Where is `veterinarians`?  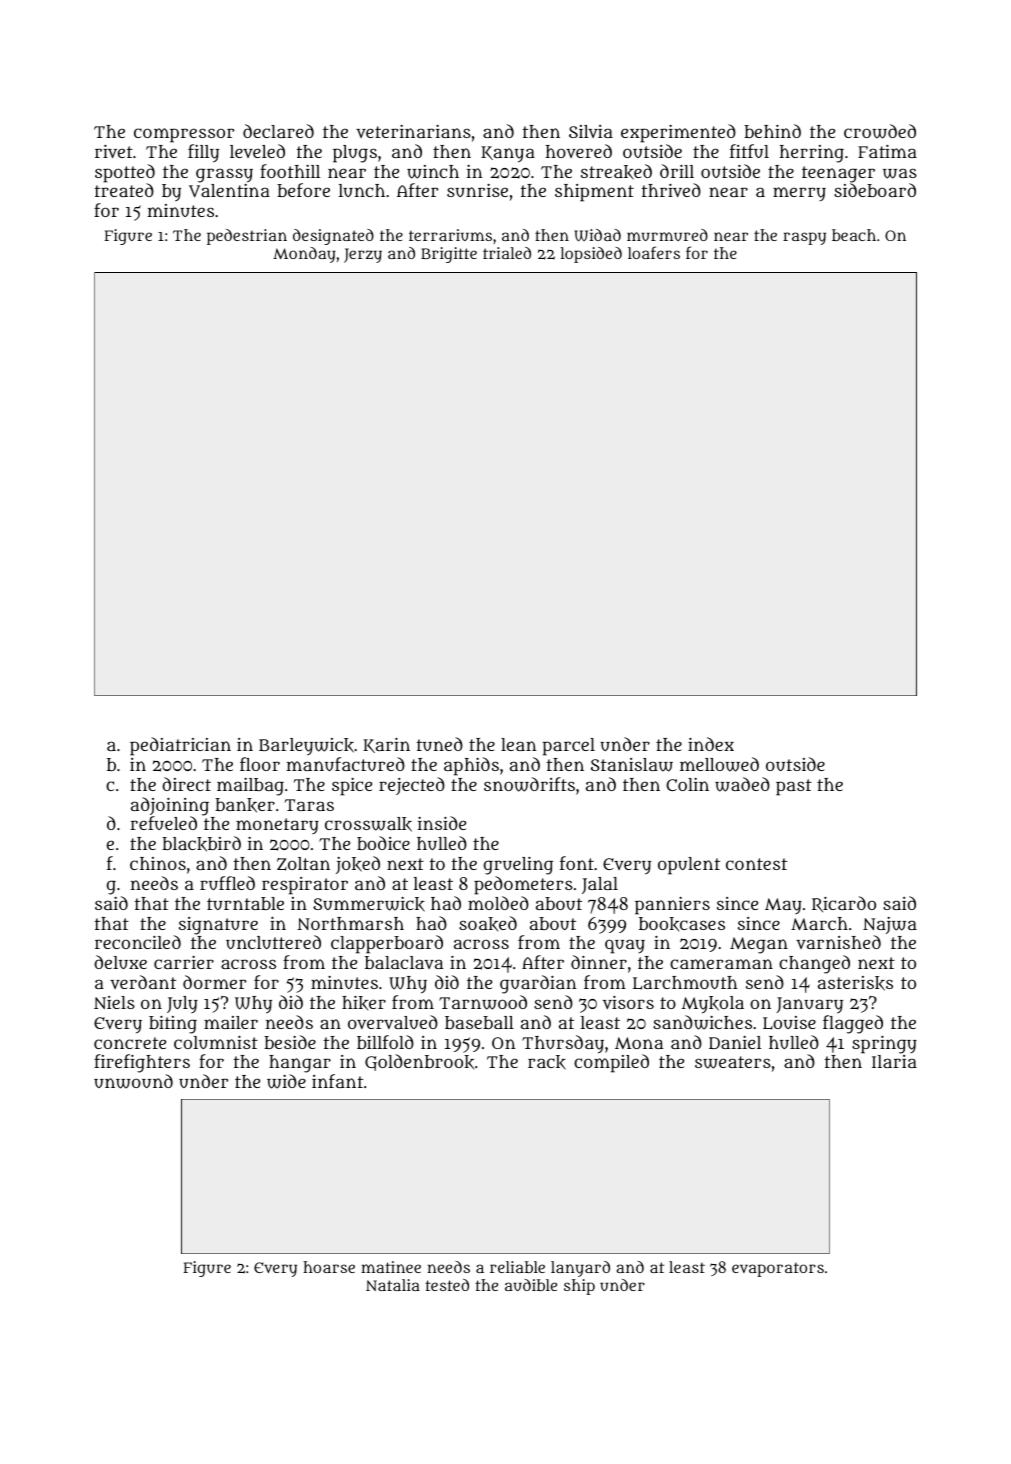 veterinarians is located at coordinates (413, 131).
